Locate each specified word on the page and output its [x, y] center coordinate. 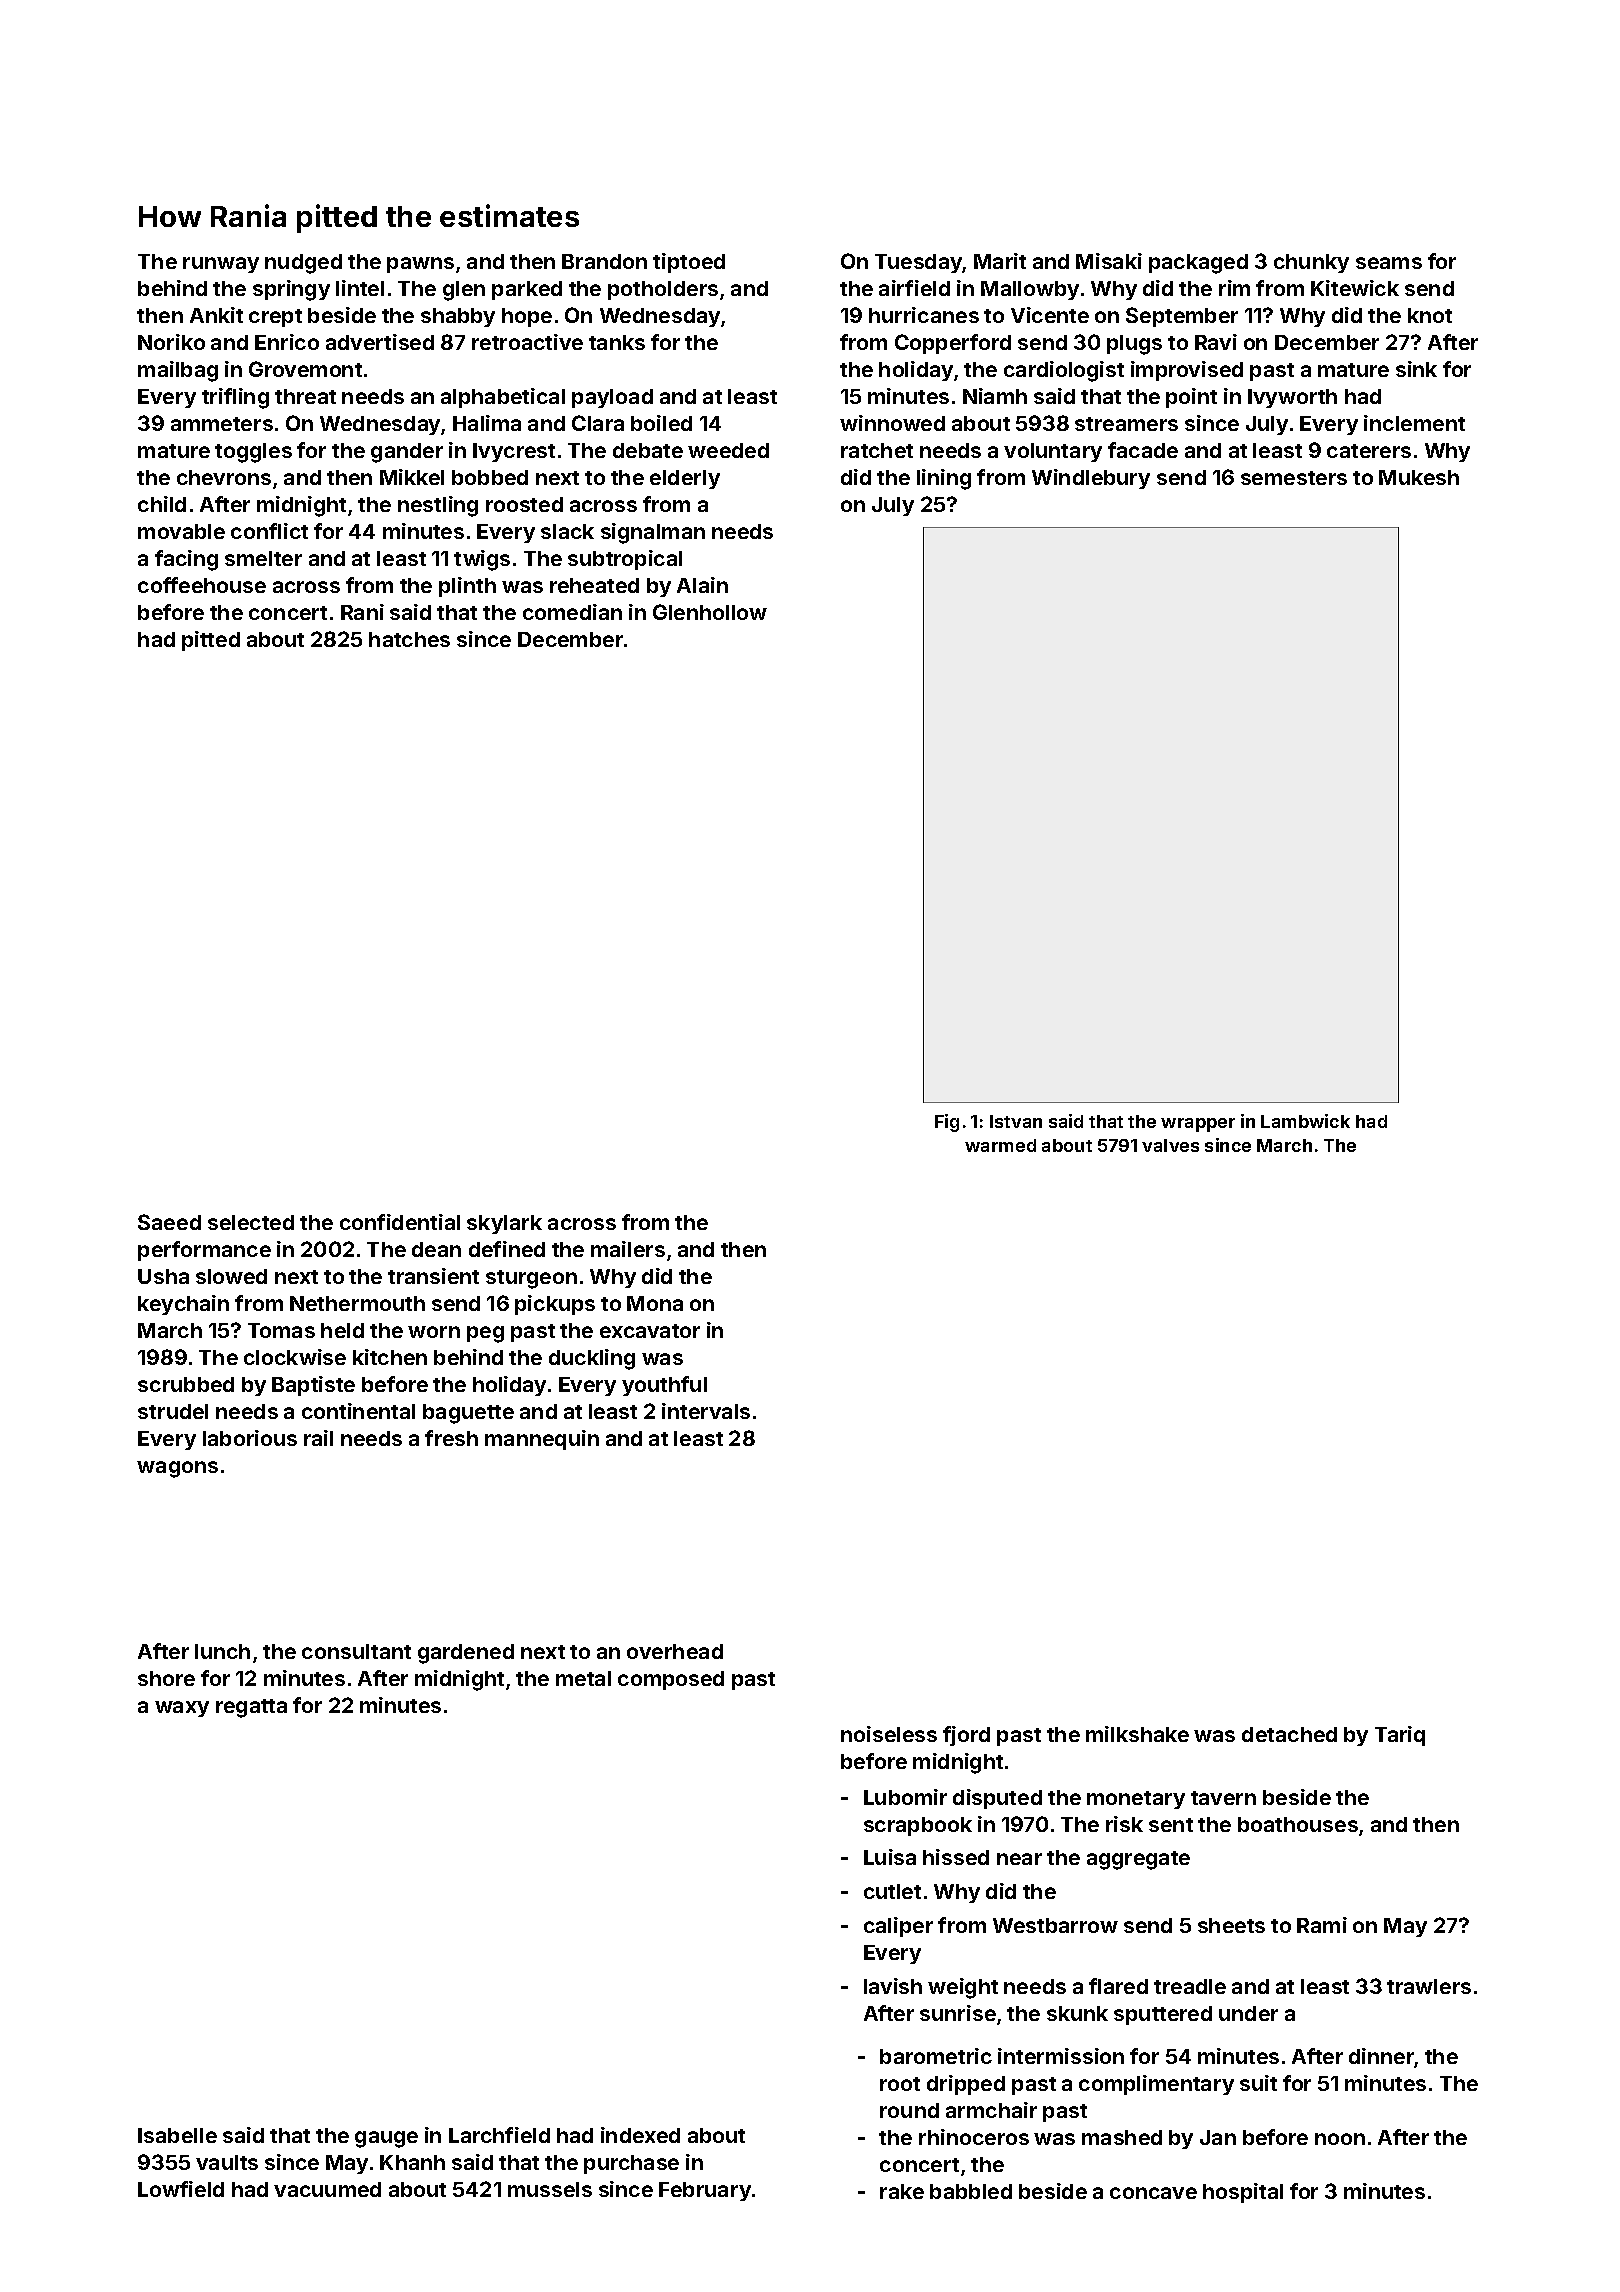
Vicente [1050, 315]
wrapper [1198, 1125]
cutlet [892, 1891]
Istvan [1016, 1121]
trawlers [1429, 1986]
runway [221, 265]
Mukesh [1419, 477]
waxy [182, 1709]
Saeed [169, 1222]
